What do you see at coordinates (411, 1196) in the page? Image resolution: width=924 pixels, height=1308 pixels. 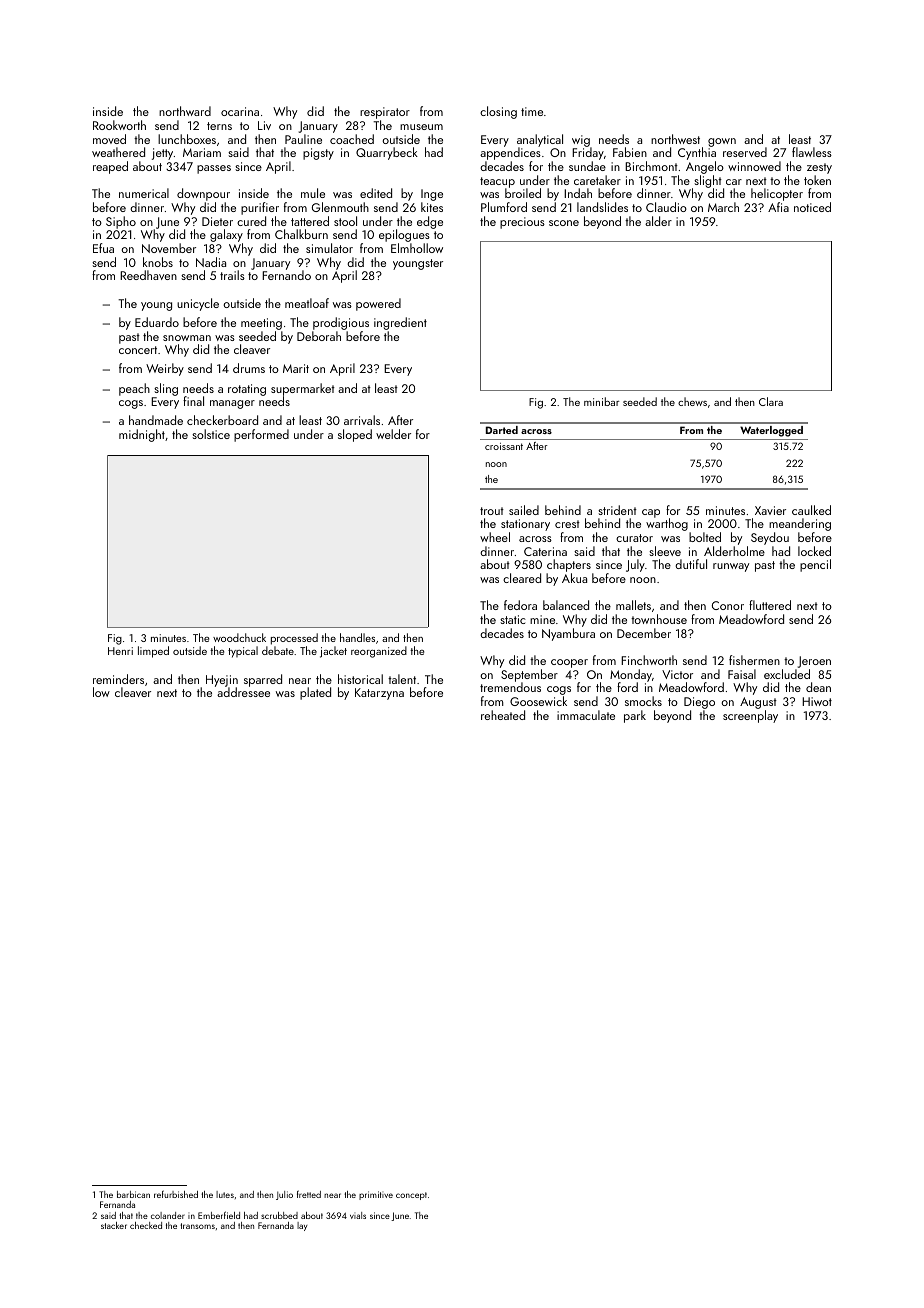 I see `concept` at bounding box center [411, 1196].
